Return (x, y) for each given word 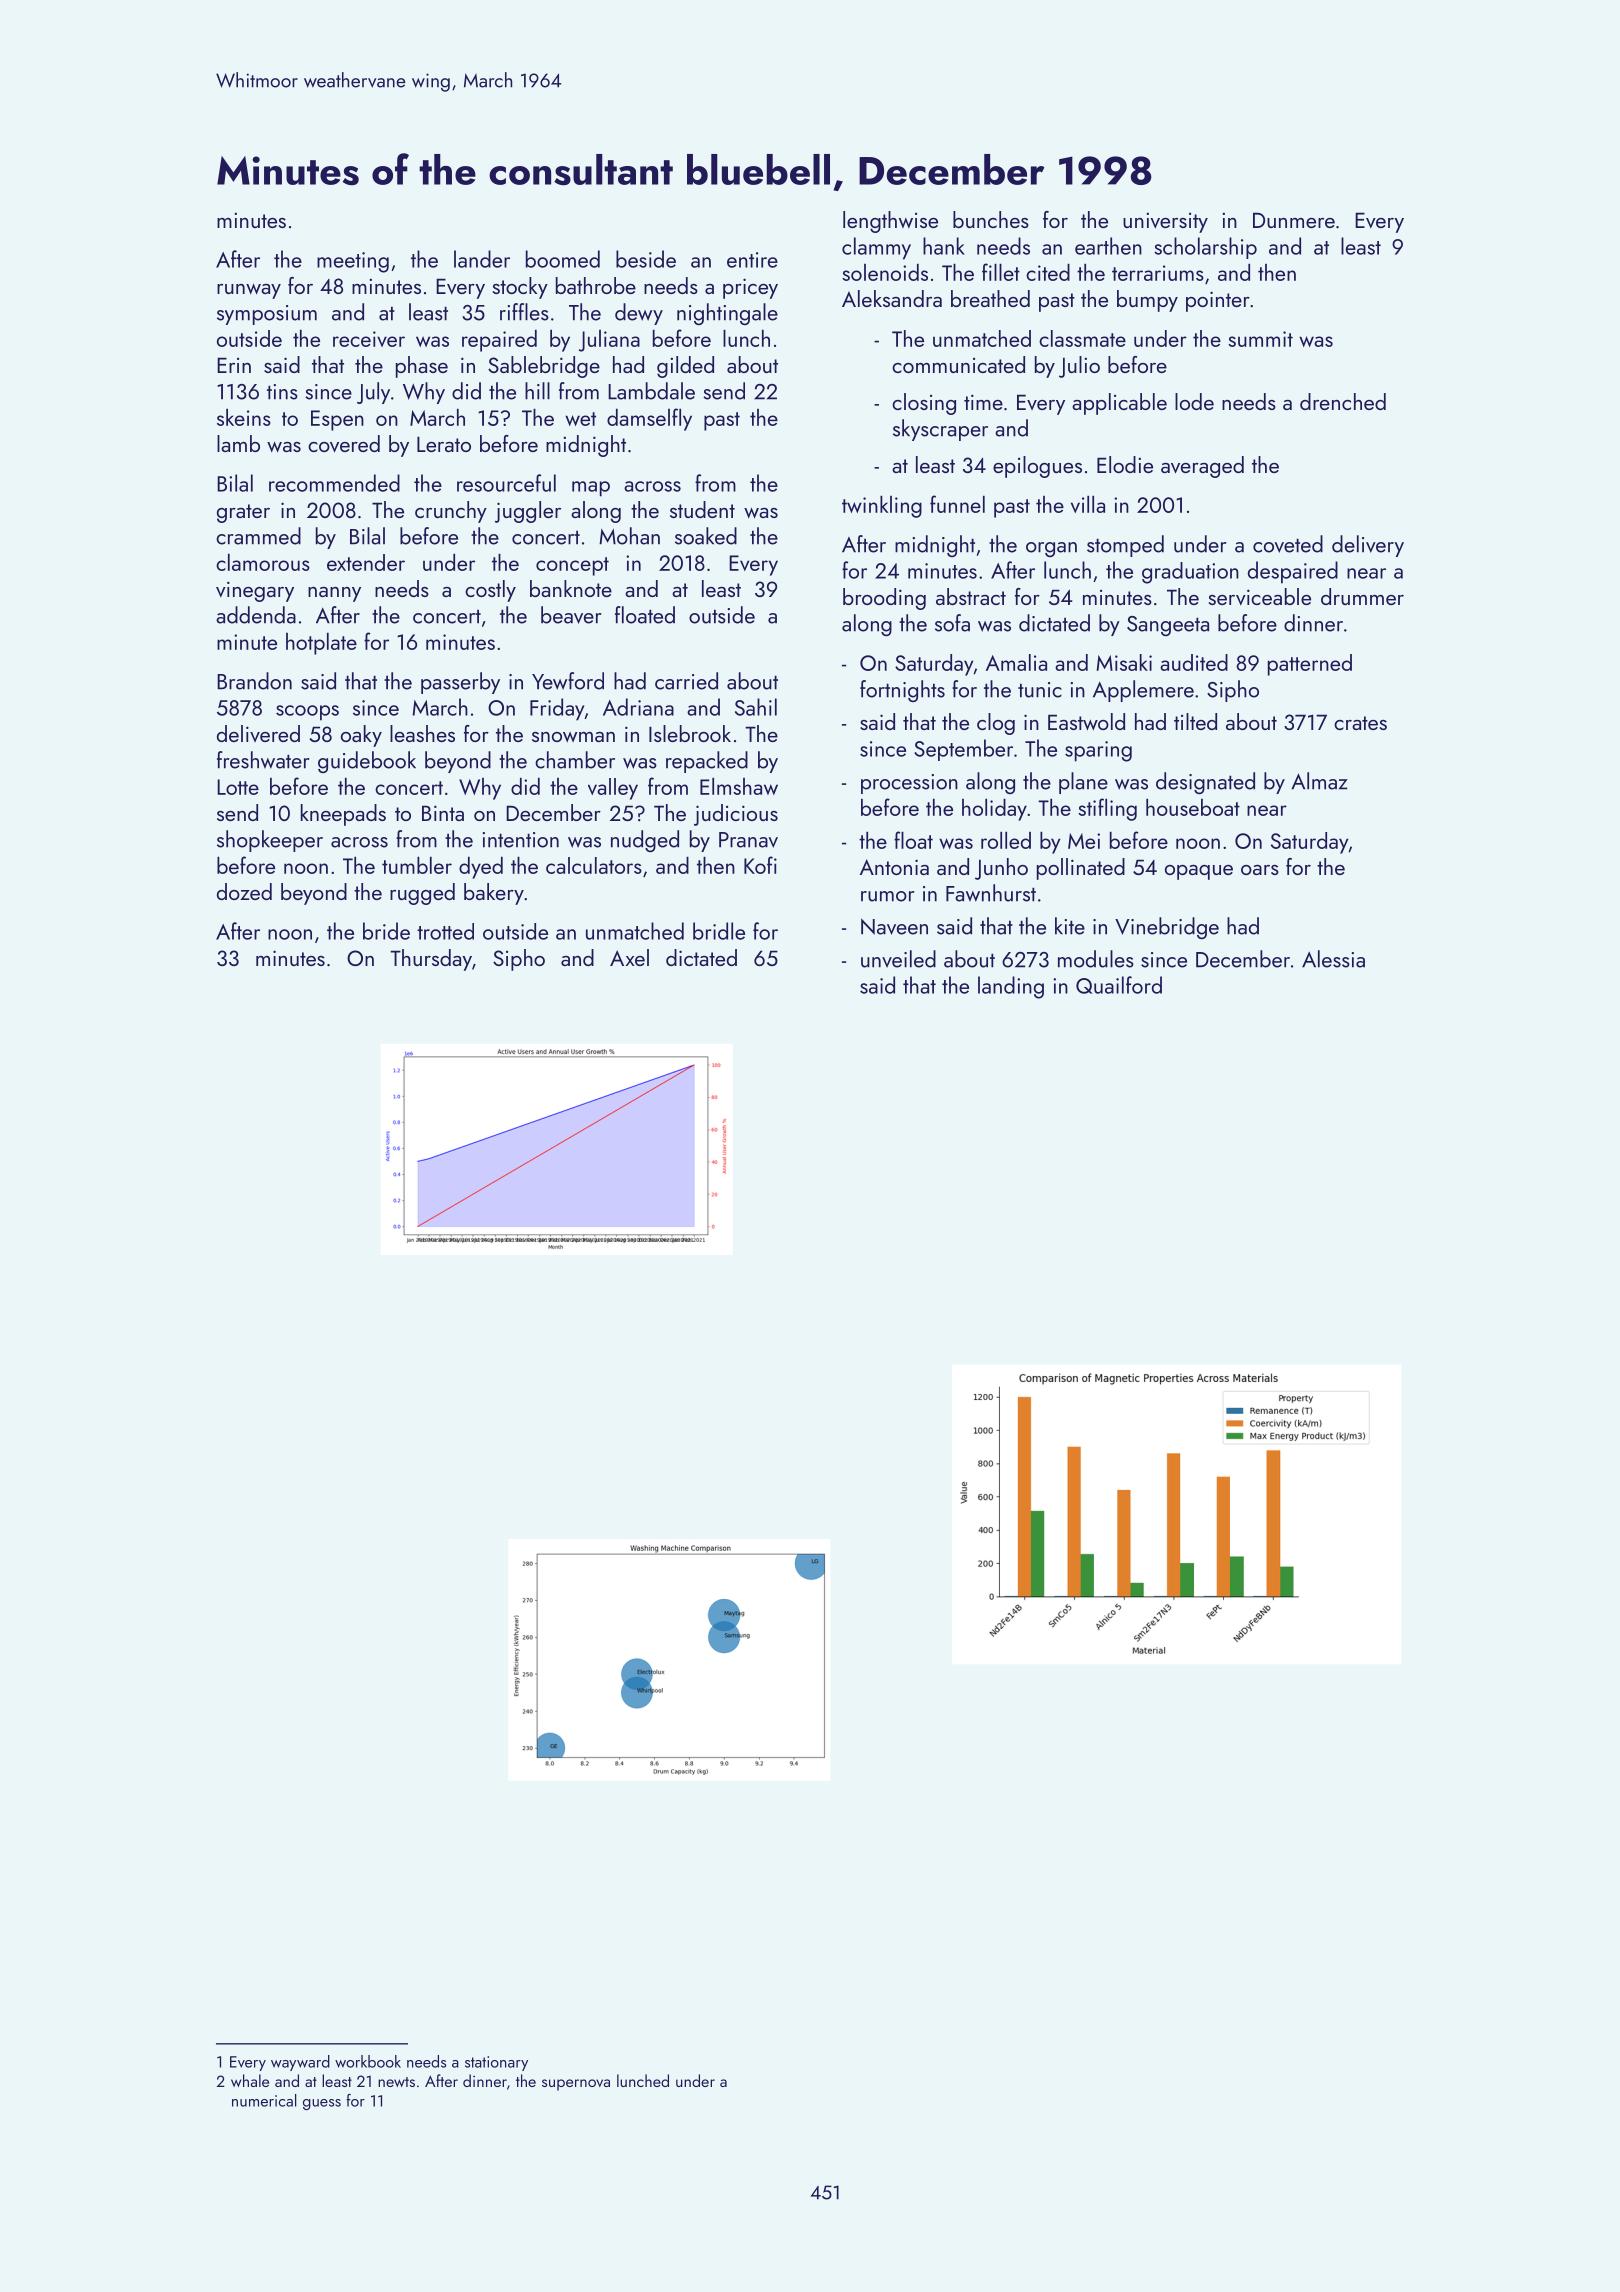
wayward (300, 2063)
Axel (629, 957)
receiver (369, 339)
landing (1011, 987)
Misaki (1124, 662)
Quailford (1119, 985)
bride (386, 931)
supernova (576, 2085)
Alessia (1333, 959)
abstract (971, 596)
